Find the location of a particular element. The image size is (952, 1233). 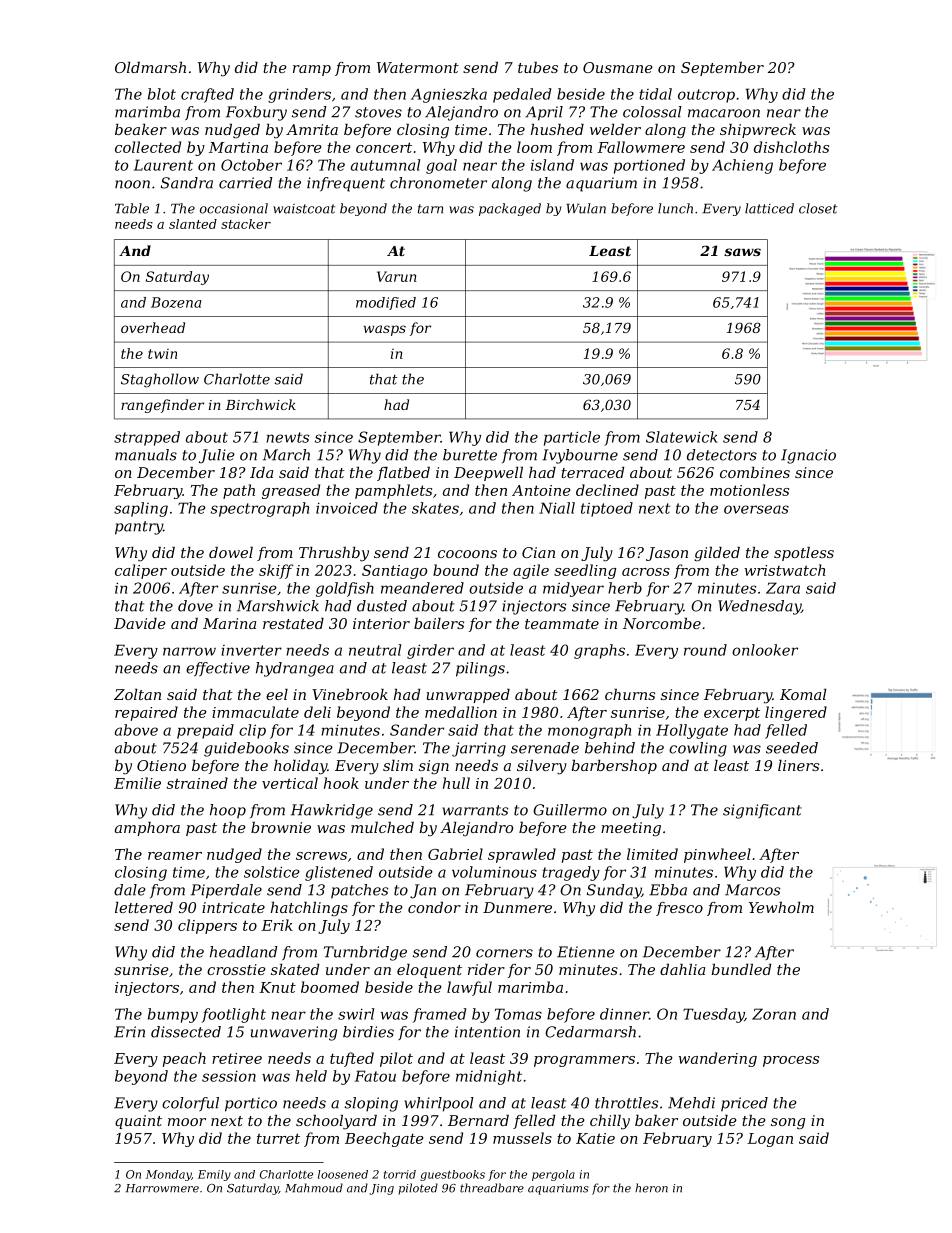

bundled is located at coordinates (741, 969).
